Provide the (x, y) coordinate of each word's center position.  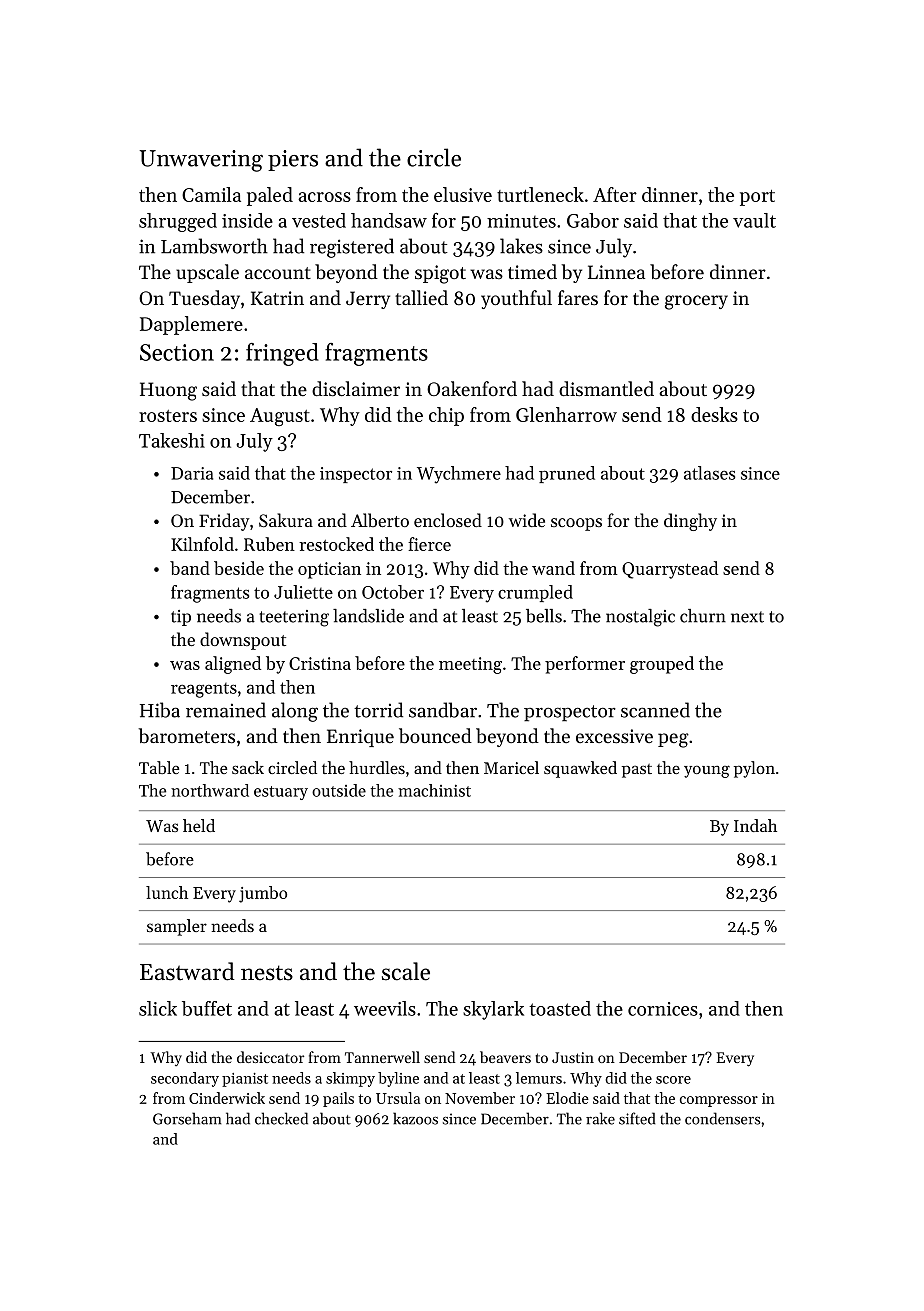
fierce (429, 544)
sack (248, 767)
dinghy (690, 522)
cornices (663, 1009)
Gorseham (187, 1118)
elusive (463, 194)
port (757, 198)
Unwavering (201, 161)
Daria (192, 473)
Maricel (511, 767)
